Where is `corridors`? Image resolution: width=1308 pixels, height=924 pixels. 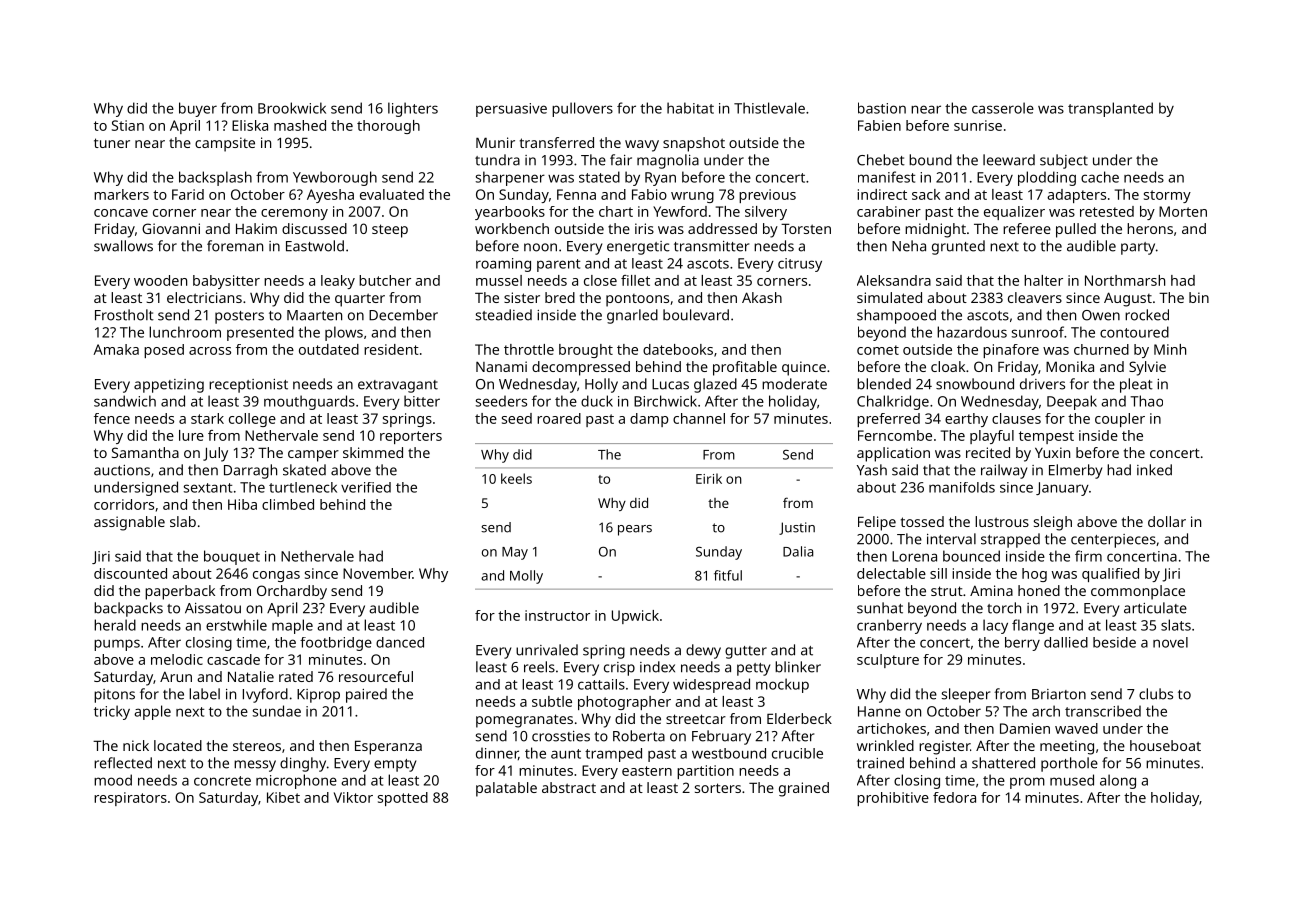 corridors is located at coordinates (124, 504).
